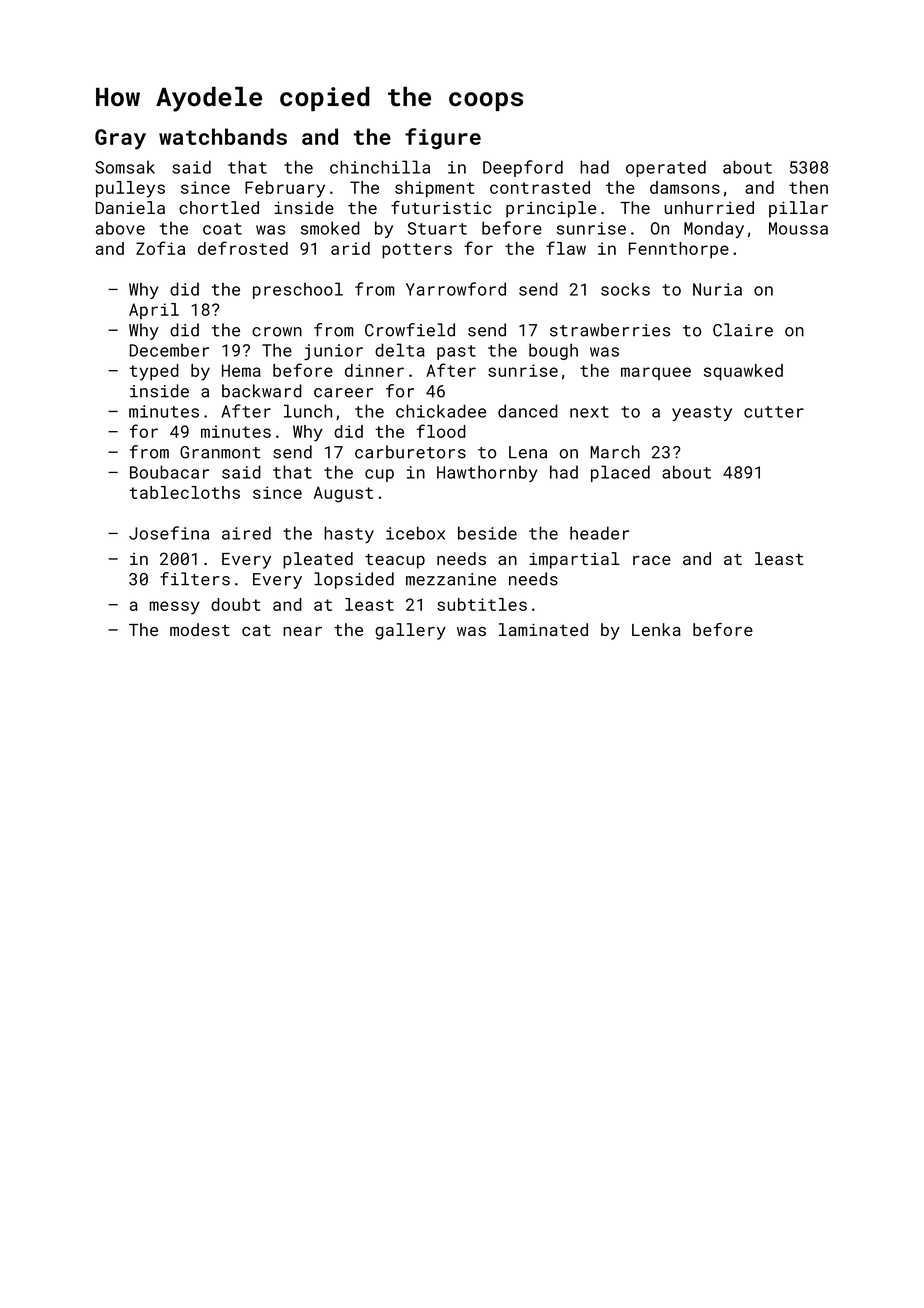  What do you see at coordinates (808, 187) in the screenshot?
I see `then` at bounding box center [808, 187].
